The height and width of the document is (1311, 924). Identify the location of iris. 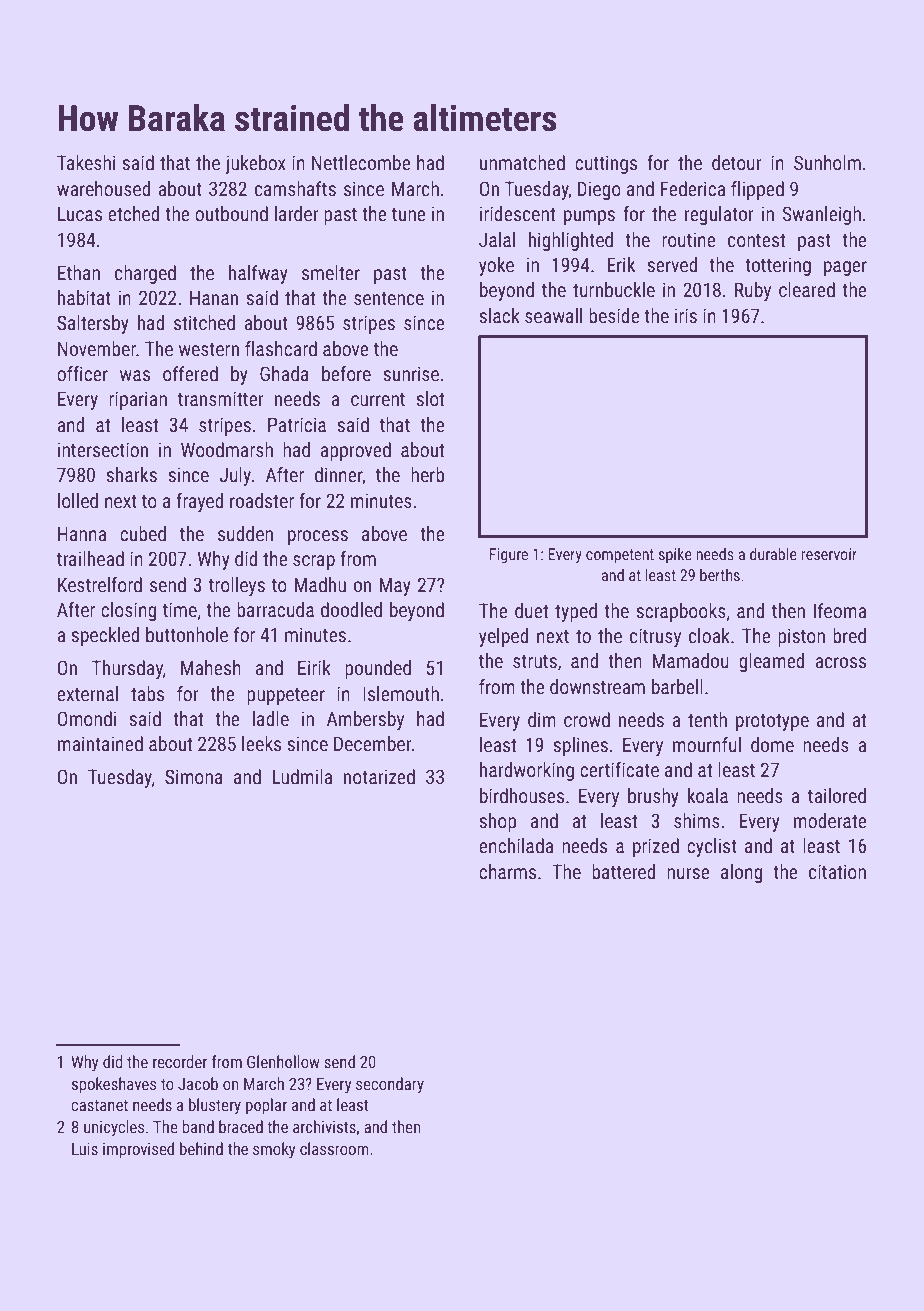
(686, 315).
